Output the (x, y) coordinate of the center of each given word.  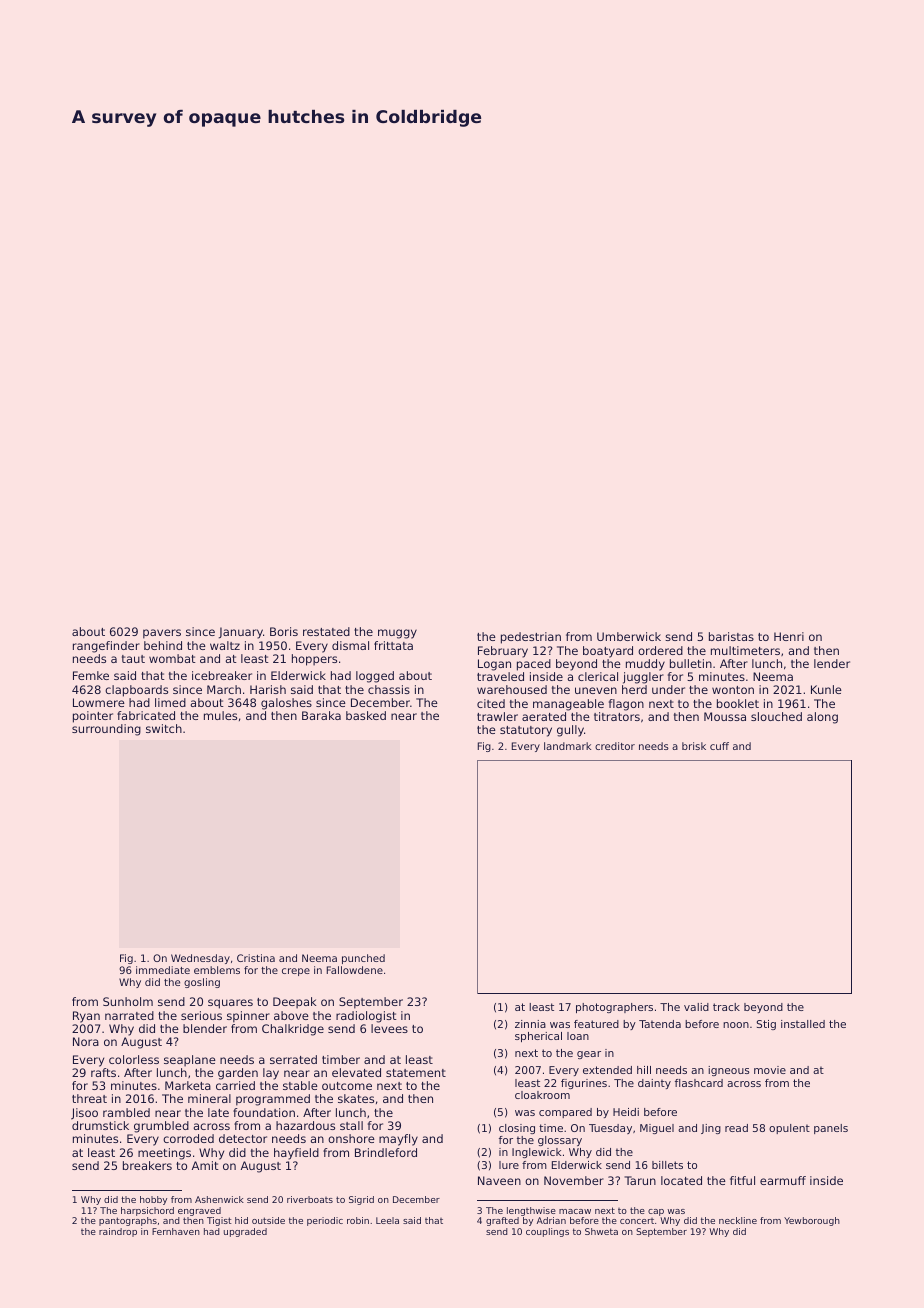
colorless (134, 1059)
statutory (526, 731)
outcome (347, 1086)
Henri (789, 636)
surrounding (106, 730)
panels (831, 1129)
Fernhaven (176, 1231)
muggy (397, 634)
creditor (615, 746)
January (241, 633)
